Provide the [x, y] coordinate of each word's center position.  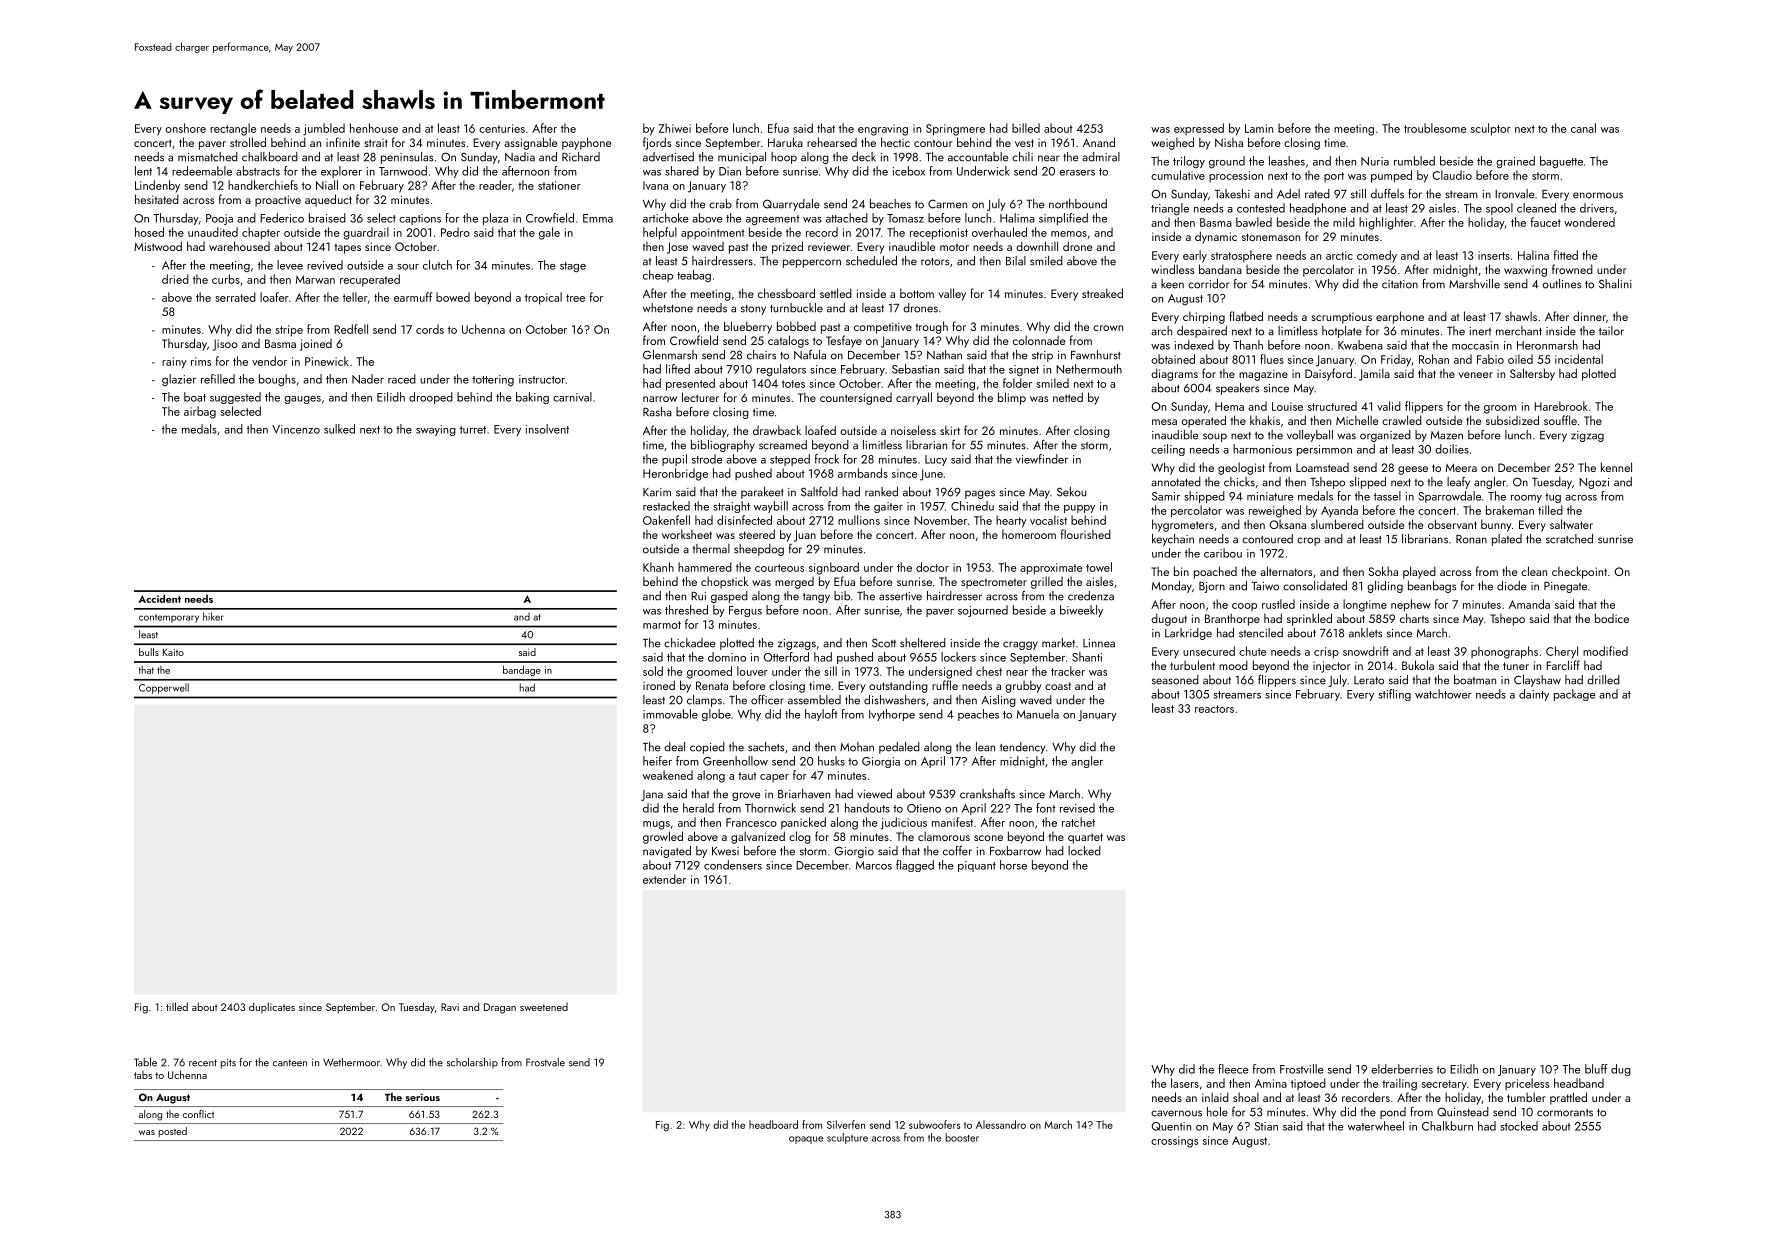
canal [1583, 128]
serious [423, 1097]
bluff [1596, 1069]
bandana [1220, 269]
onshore [185, 128]
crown [1108, 328]
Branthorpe [1232, 619]
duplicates [272, 1007]
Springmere [955, 130]
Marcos [874, 865]
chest [989, 671]
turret [473, 430]
